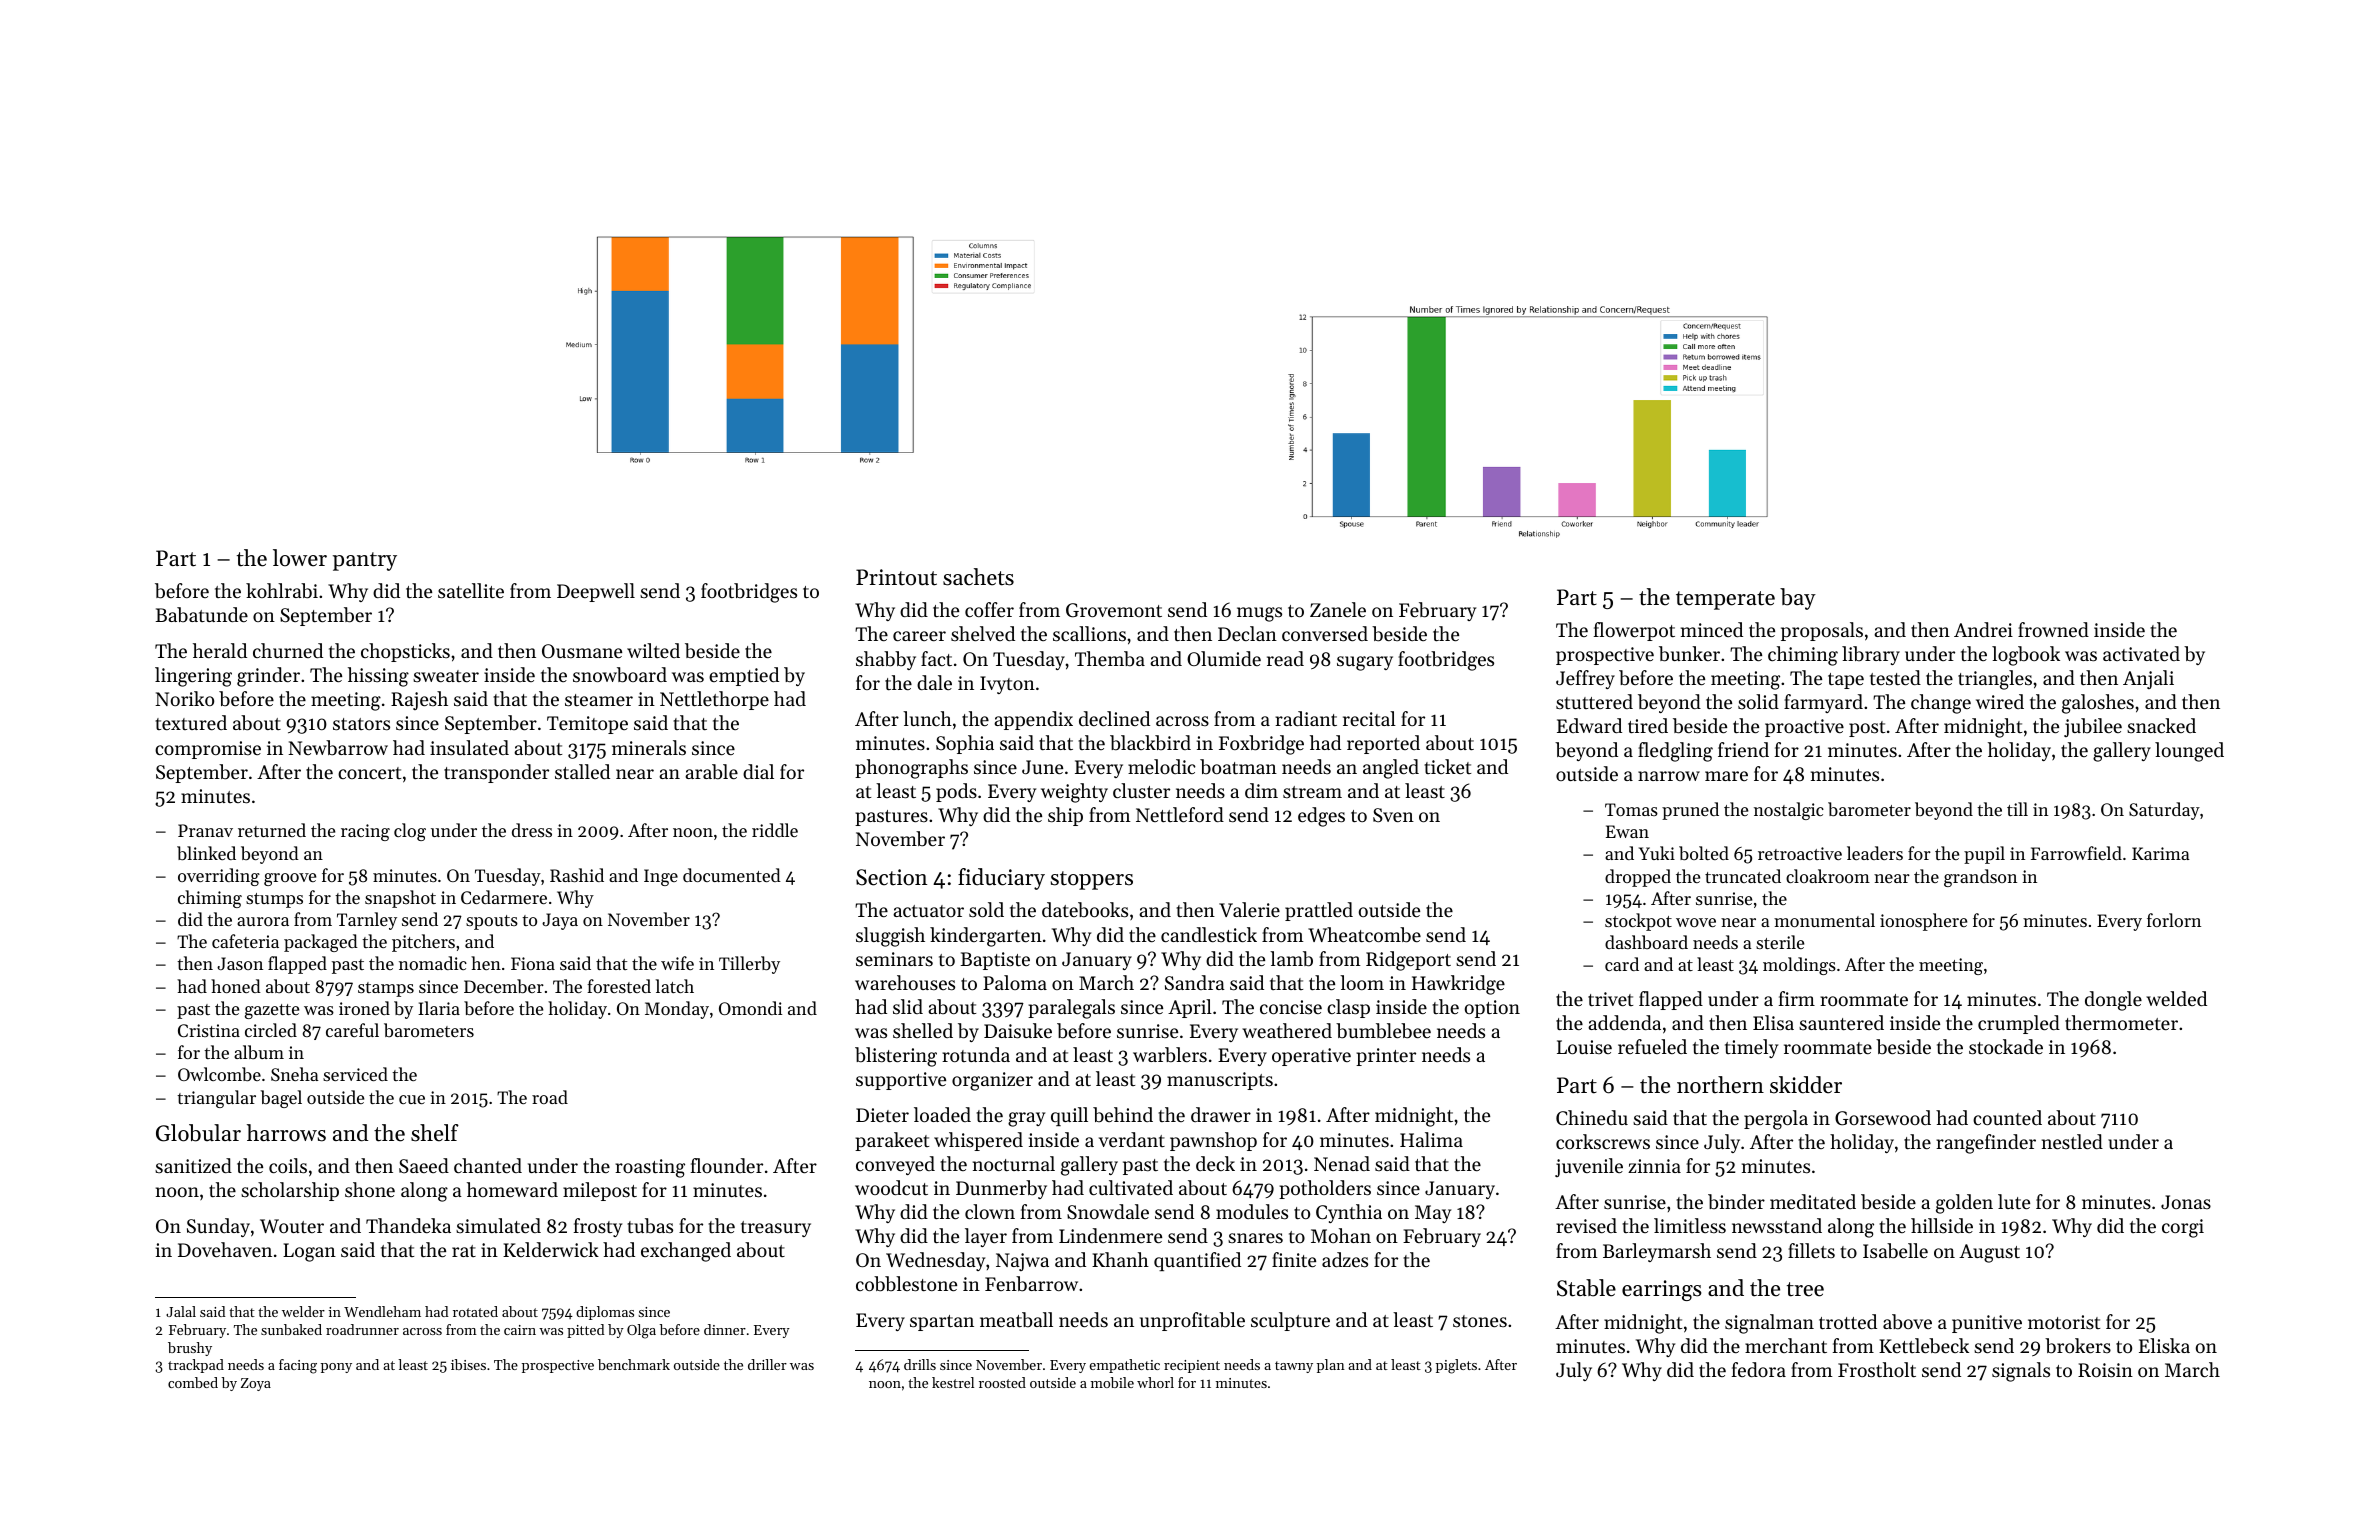  I want to click on roasting, so click(650, 1168).
